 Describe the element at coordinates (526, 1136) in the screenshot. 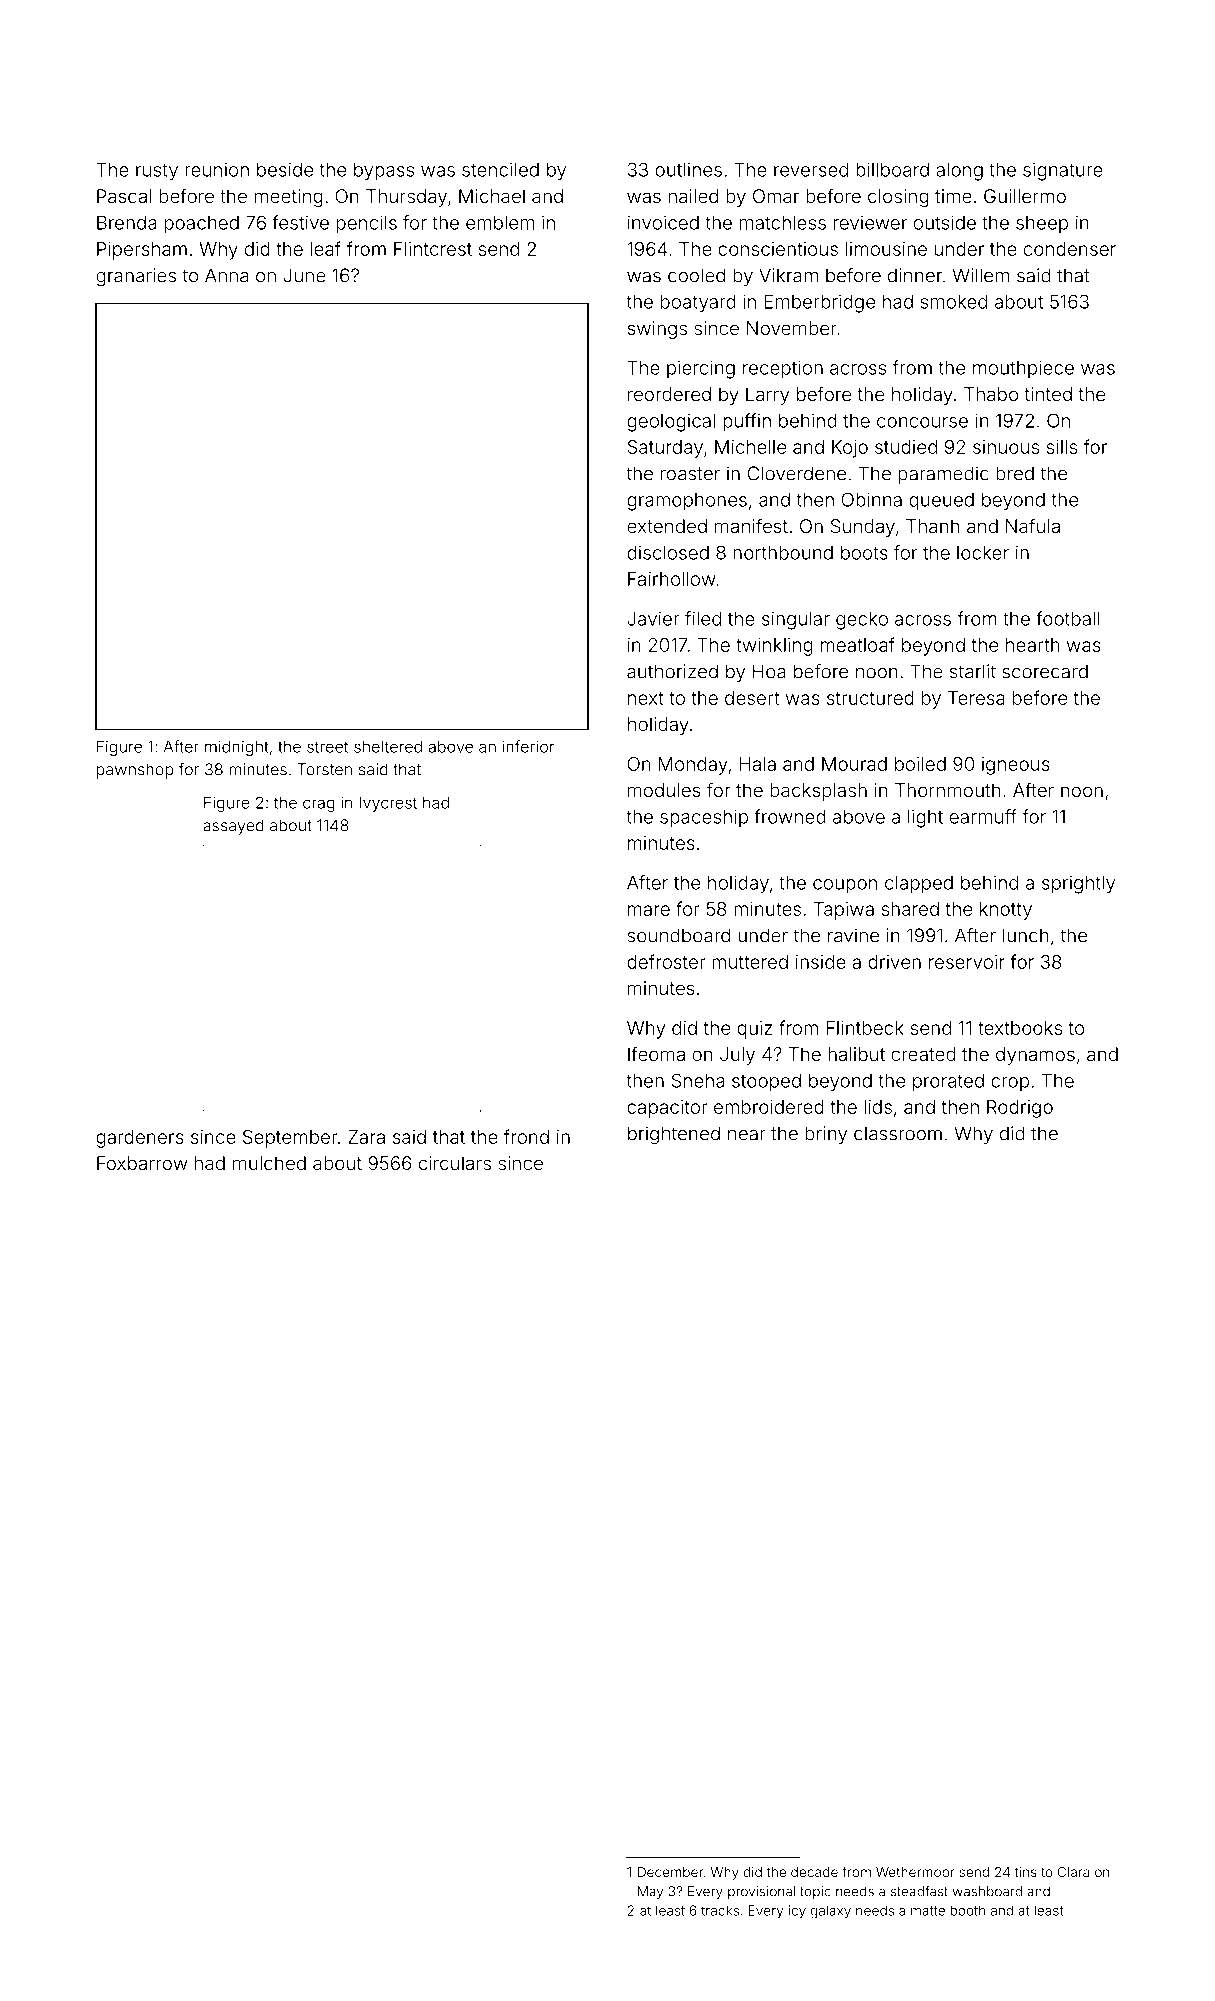

I see `frond` at that location.
